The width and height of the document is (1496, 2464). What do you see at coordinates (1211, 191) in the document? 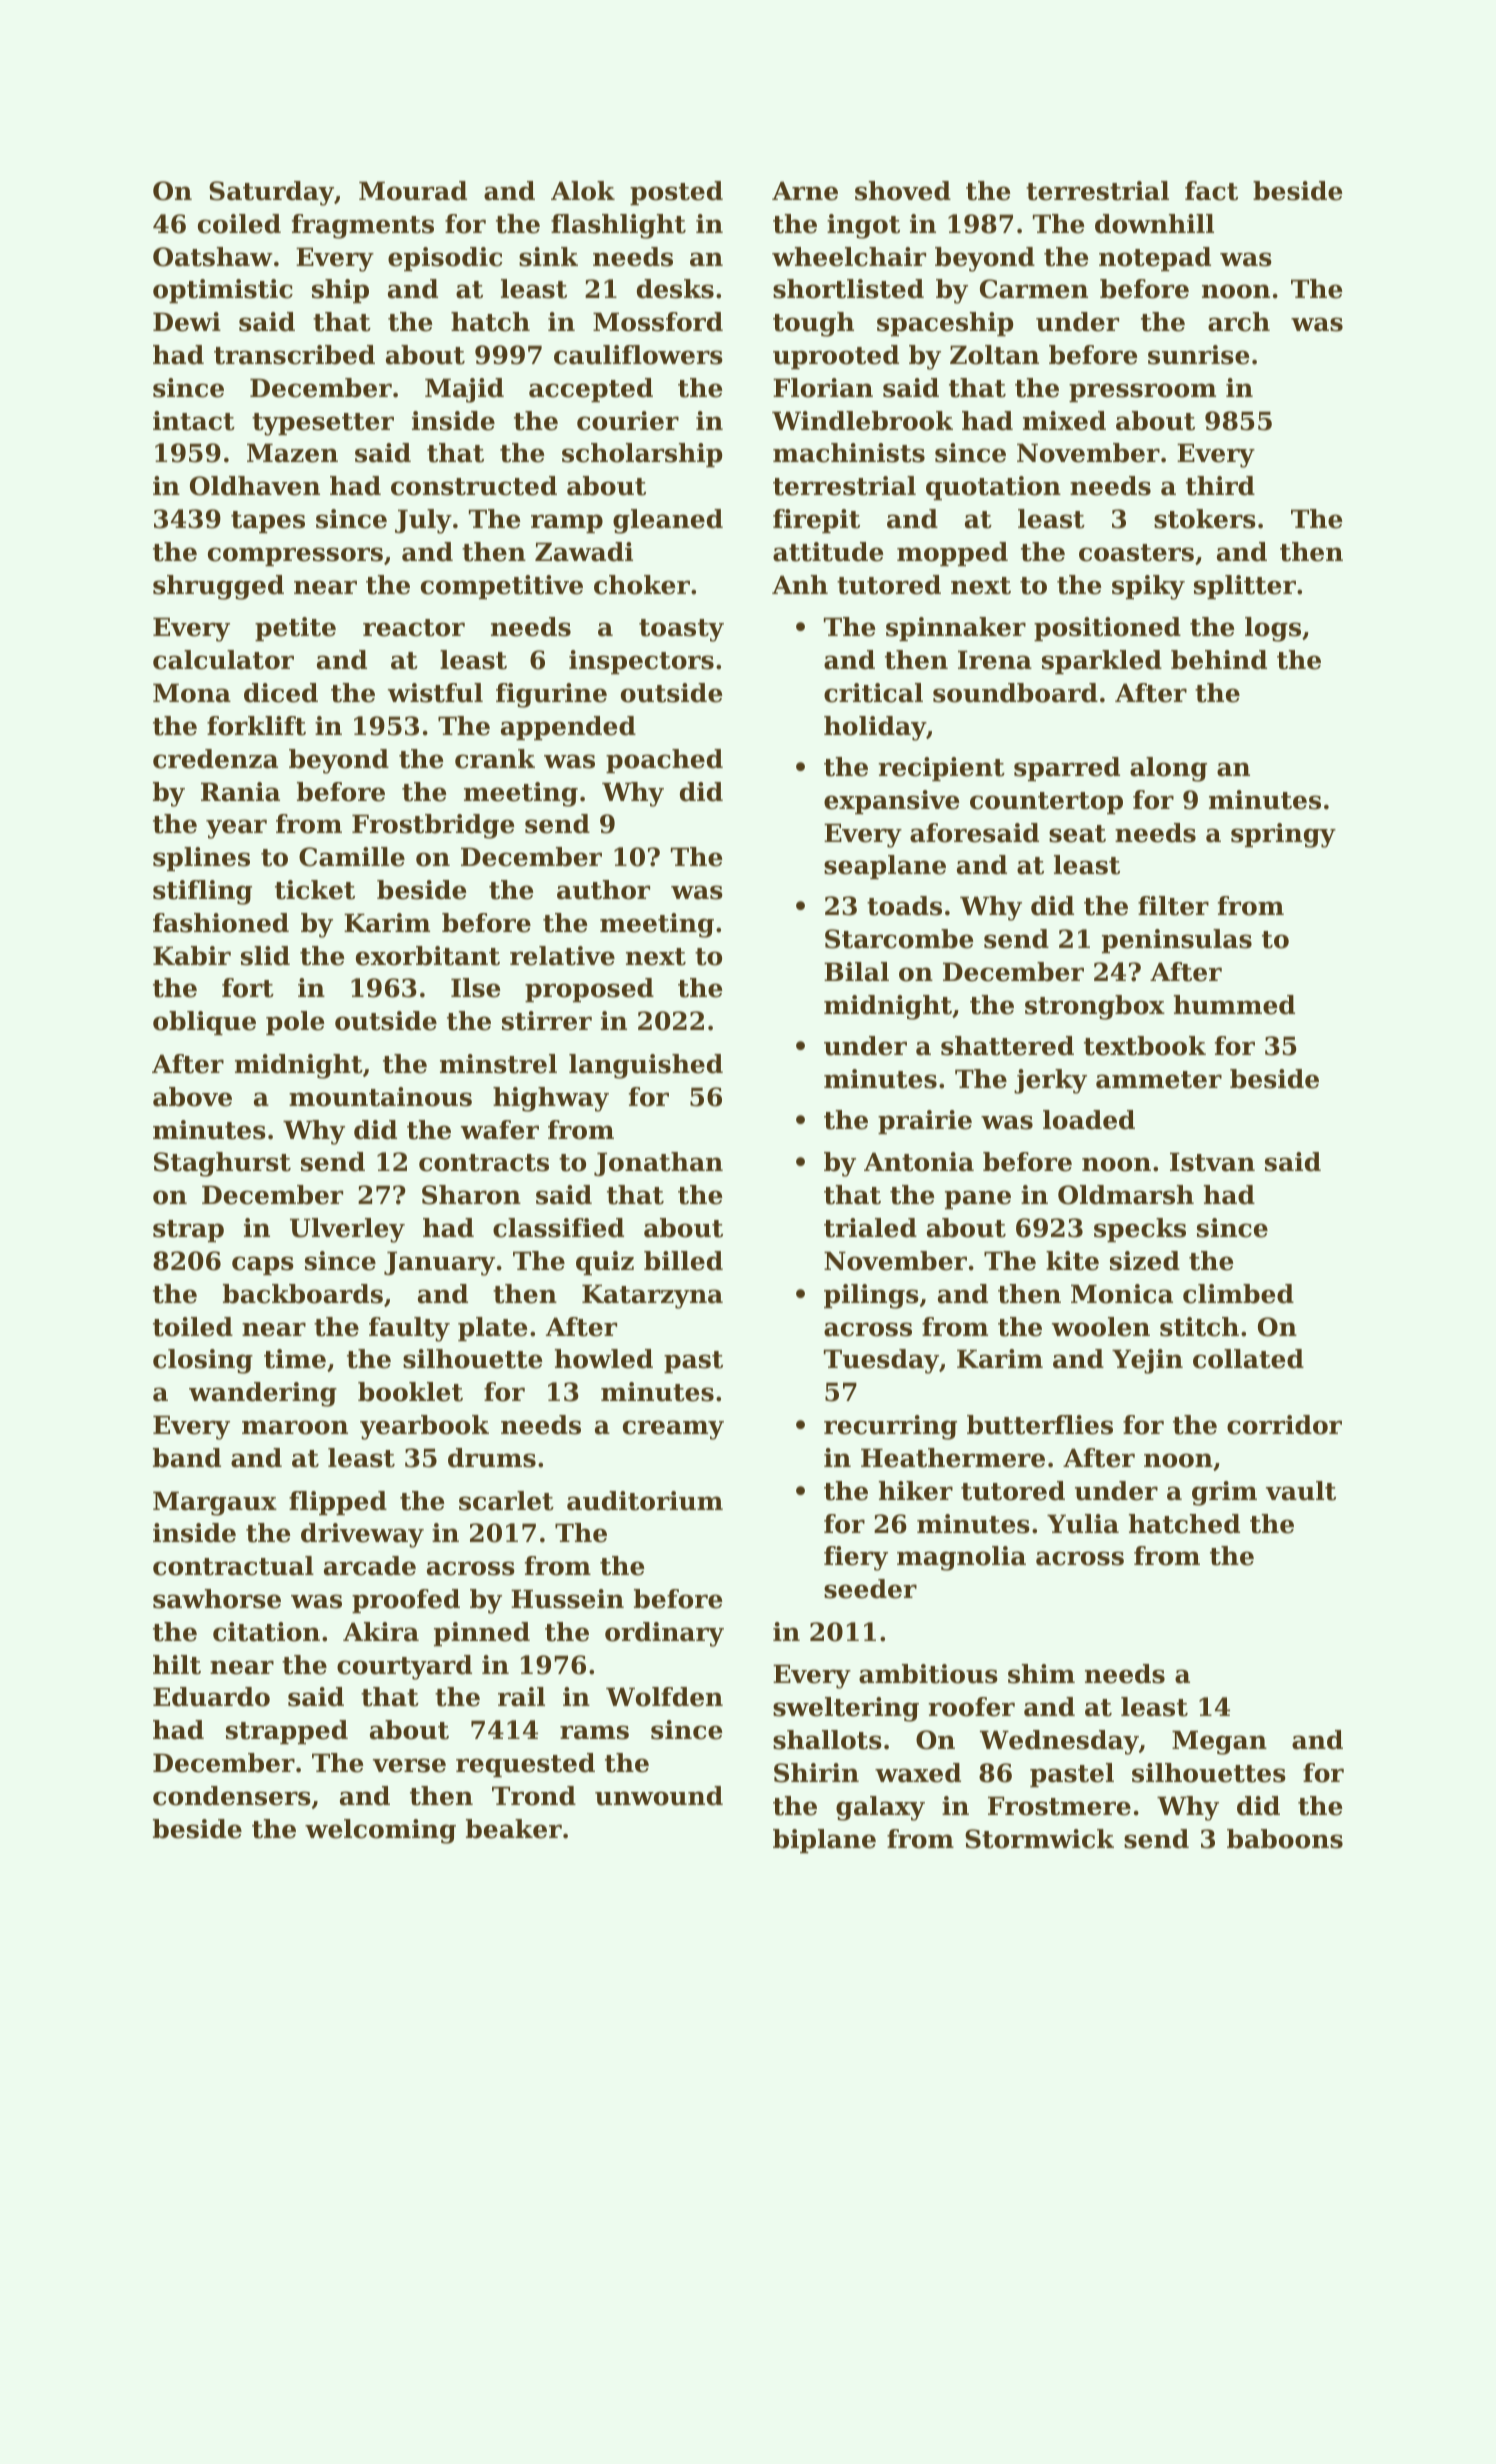
I see `fact` at bounding box center [1211, 191].
